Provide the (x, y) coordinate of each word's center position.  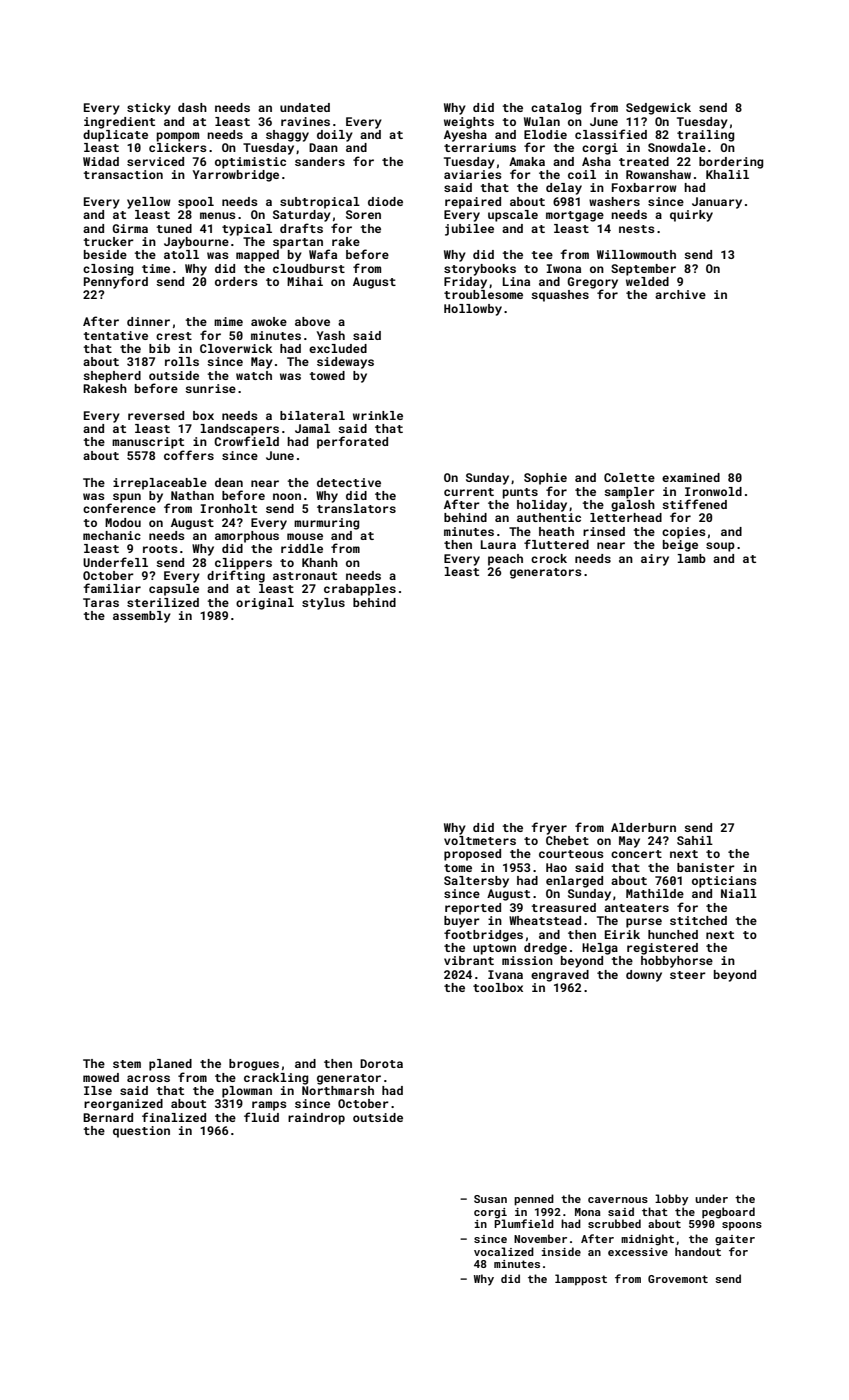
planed (170, 1065)
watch (254, 375)
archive (680, 294)
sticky (149, 109)
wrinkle (378, 415)
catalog (556, 109)
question (141, 1132)
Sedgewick (658, 109)
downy (644, 976)
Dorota (381, 1063)
